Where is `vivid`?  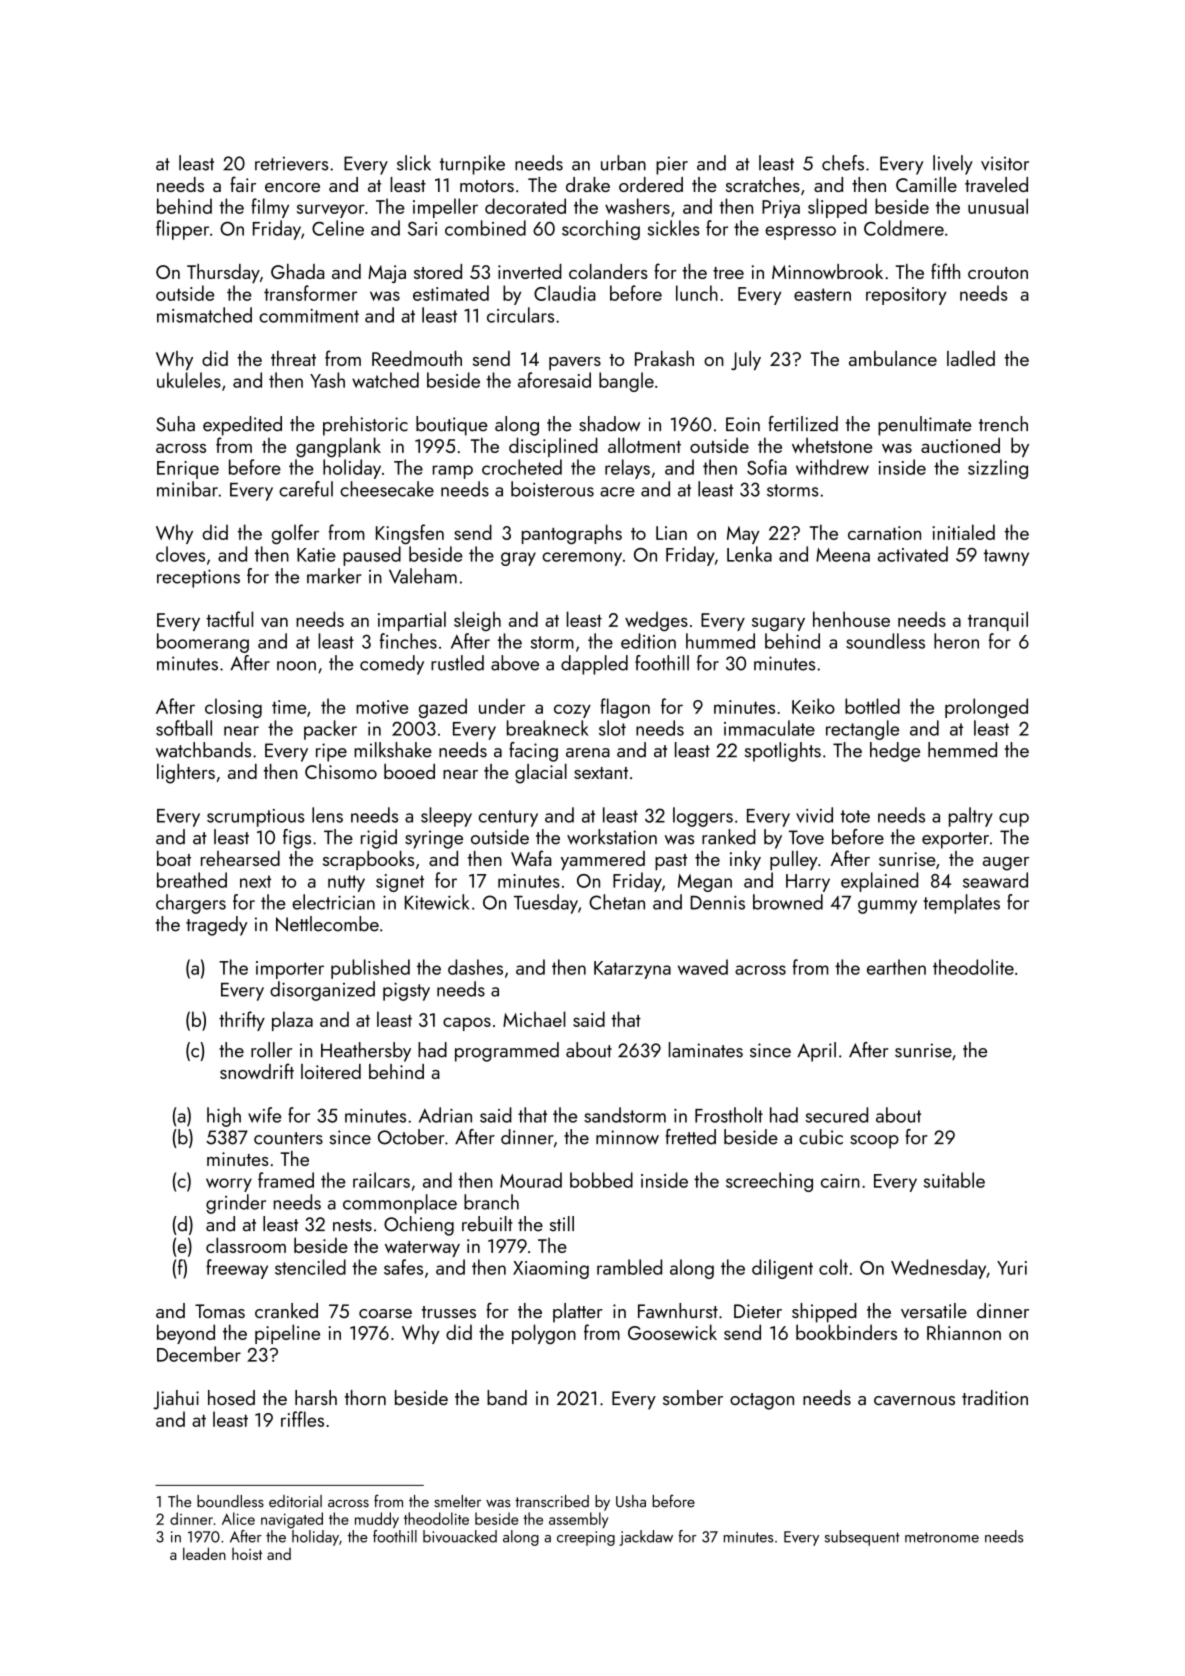
vivid is located at coordinates (814, 815).
